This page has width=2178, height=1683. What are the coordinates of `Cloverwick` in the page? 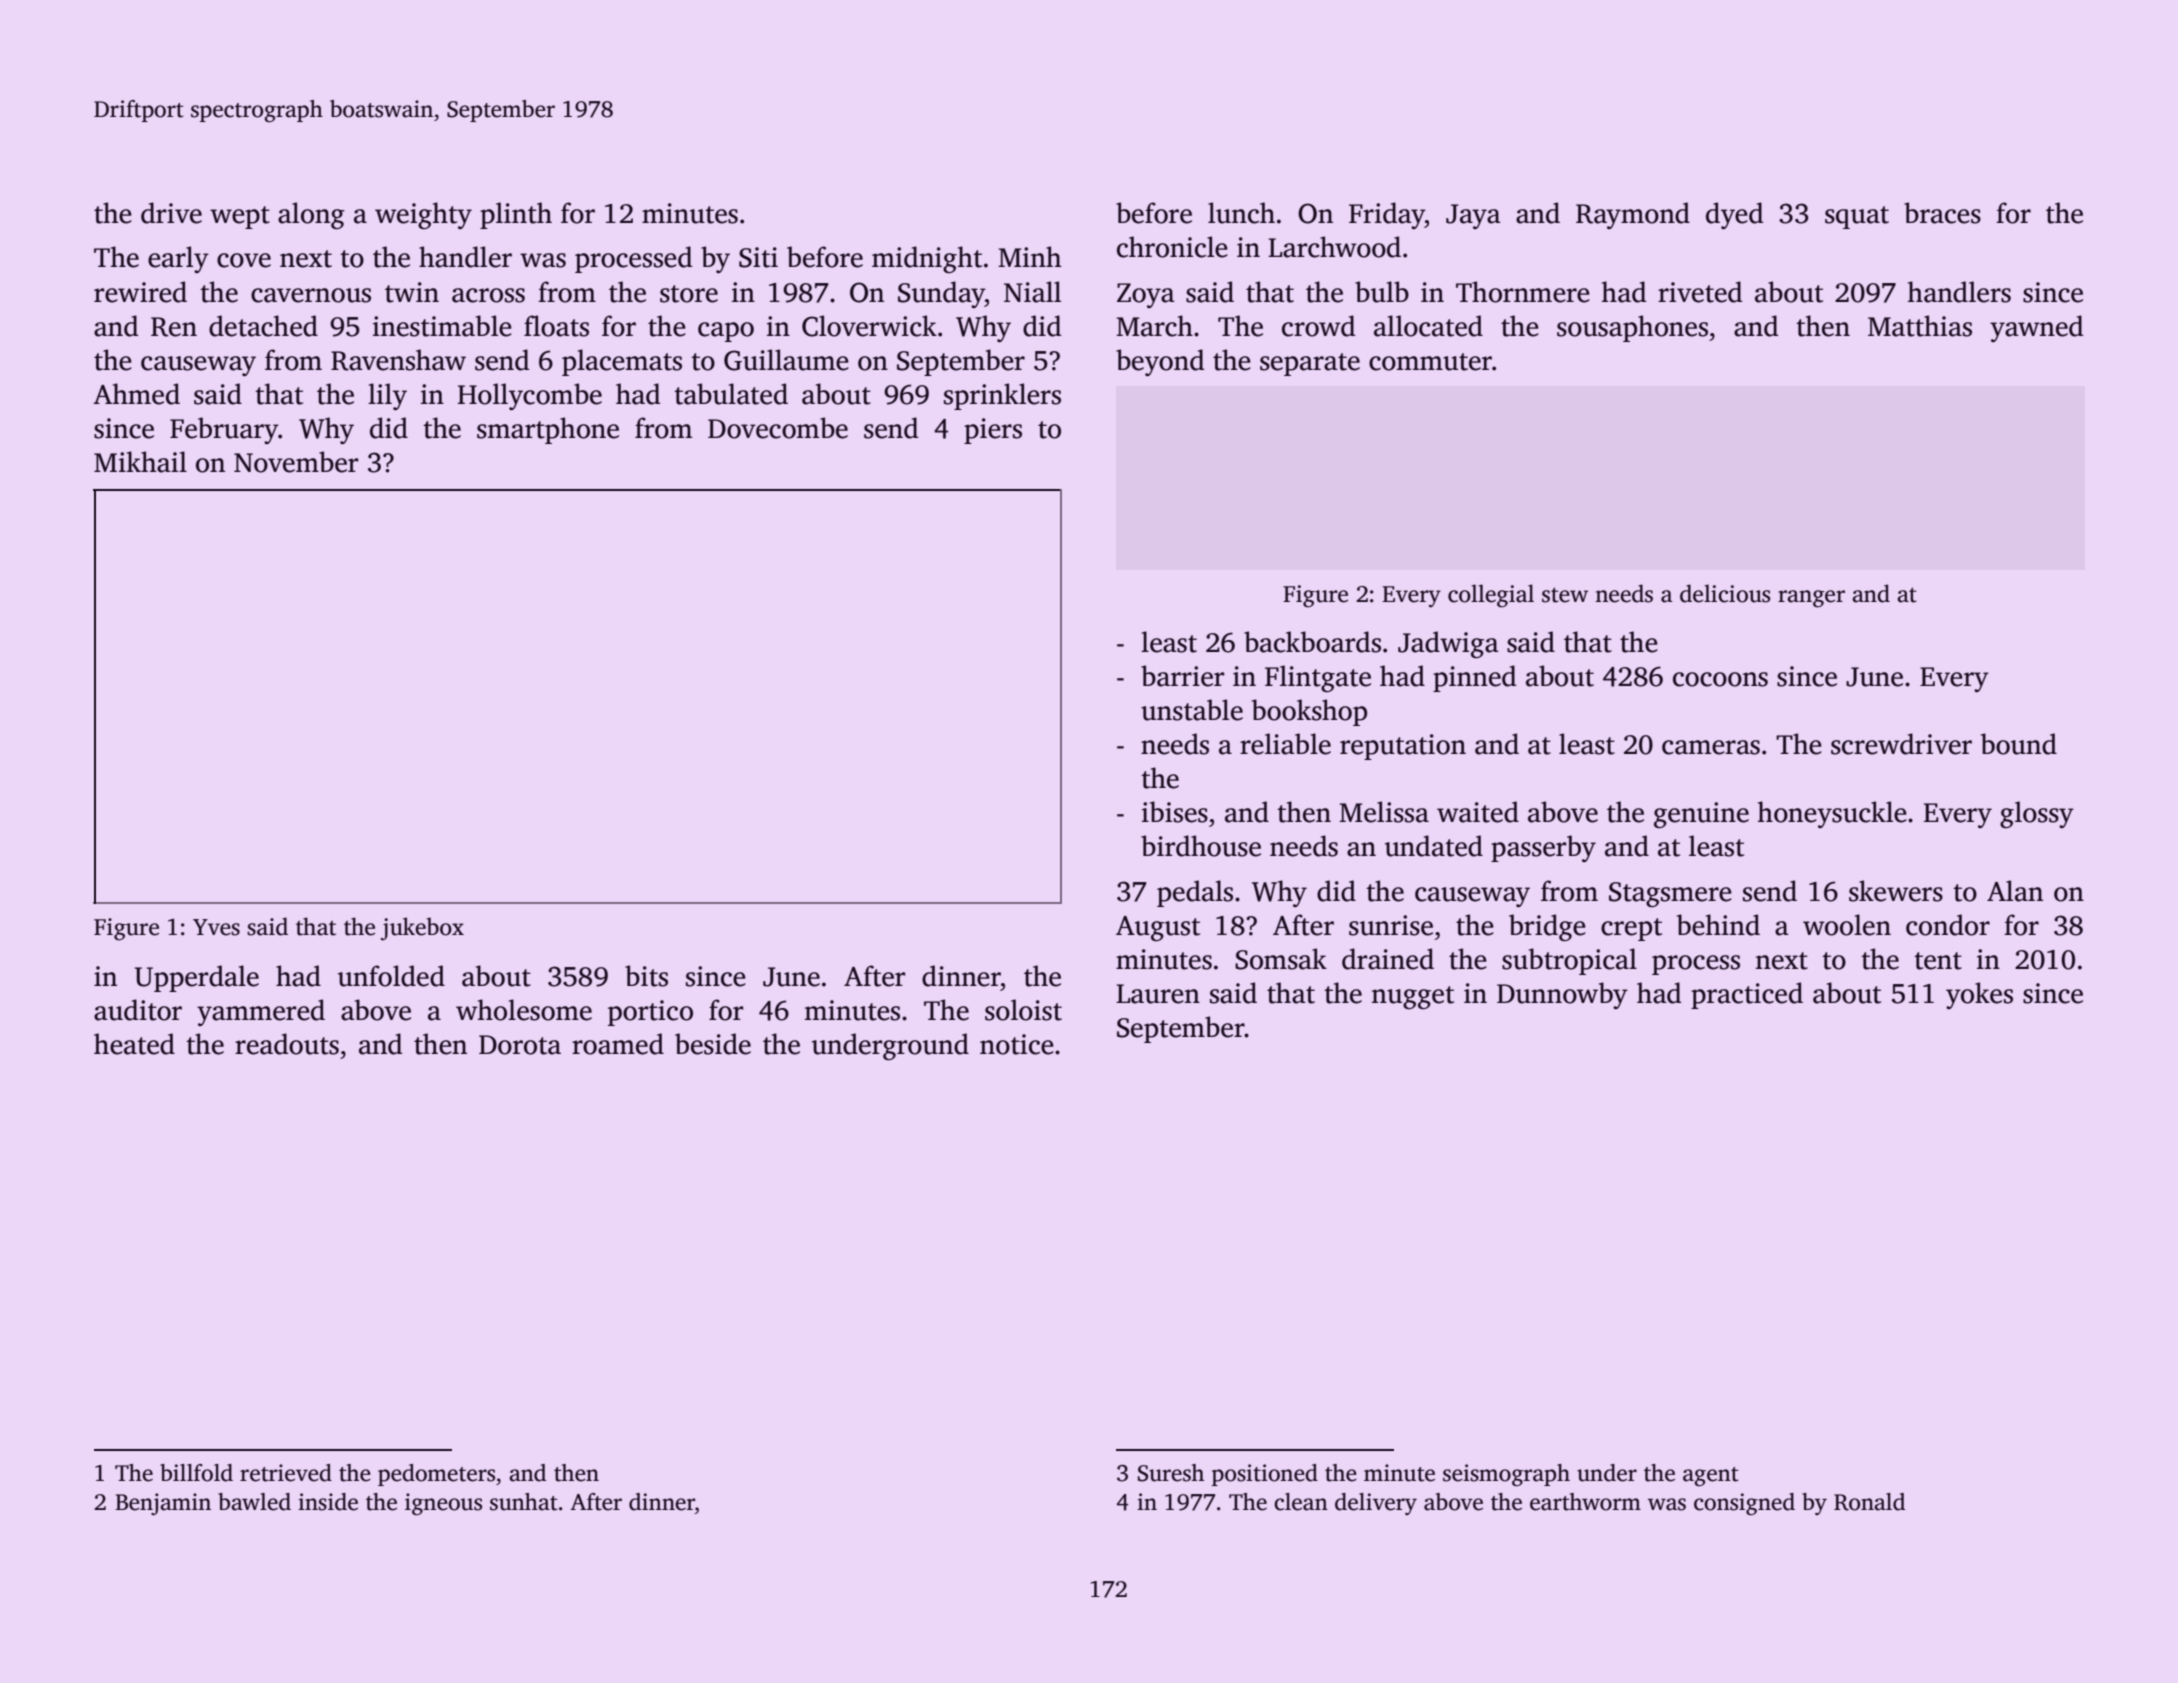 It's located at (869, 326).
